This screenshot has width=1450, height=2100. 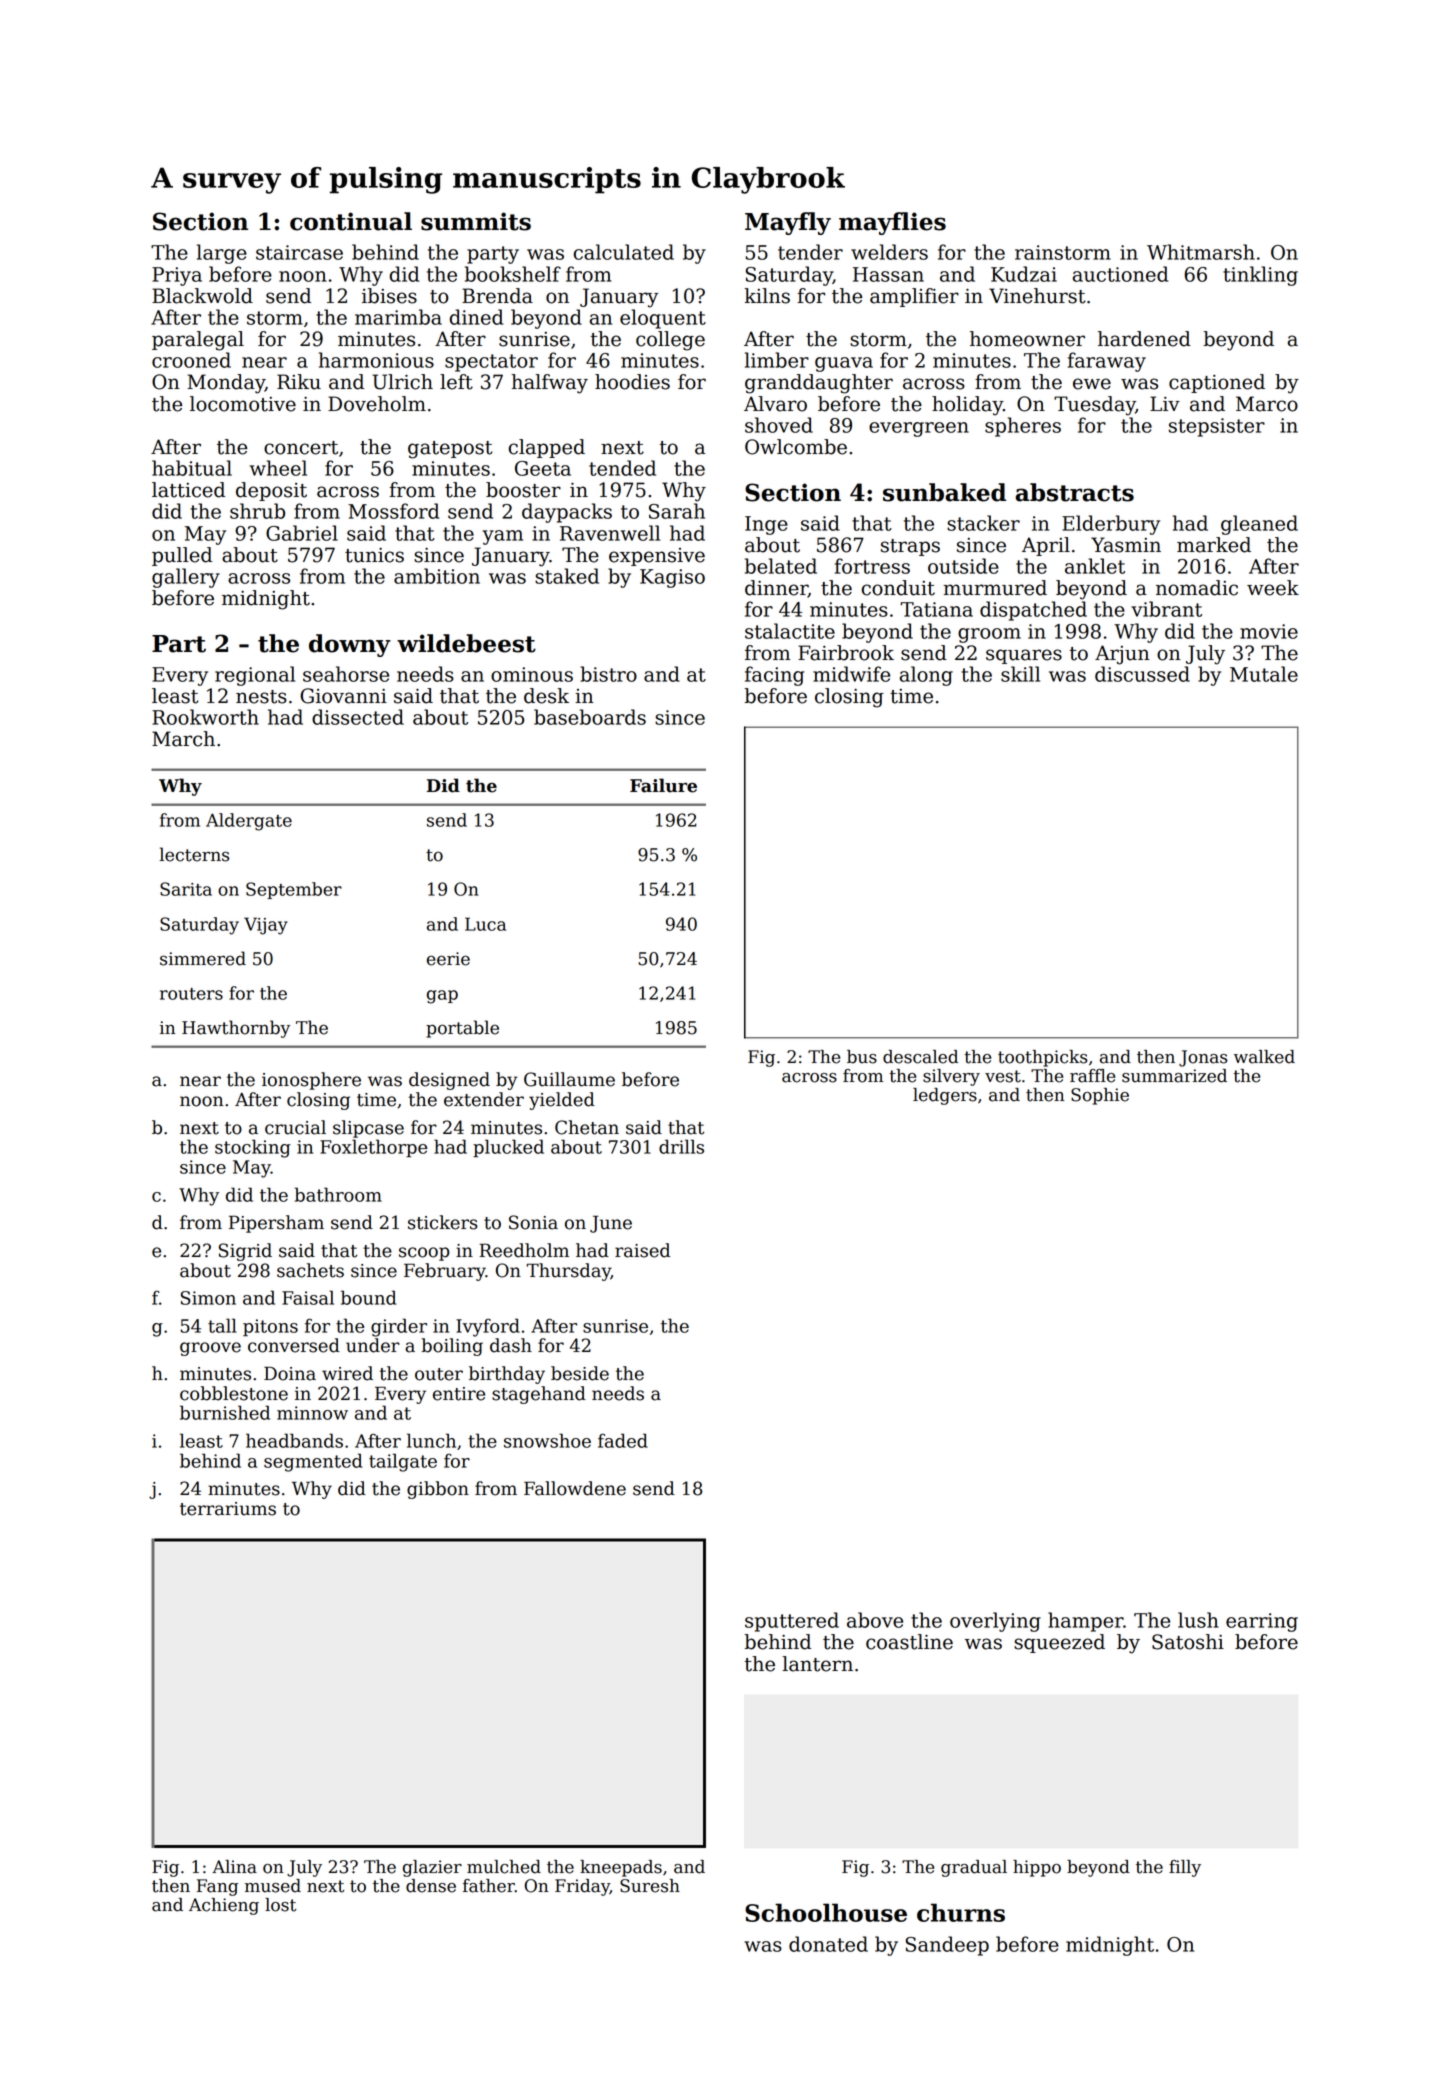 I want to click on sputtered, so click(x=792, y=1622).
